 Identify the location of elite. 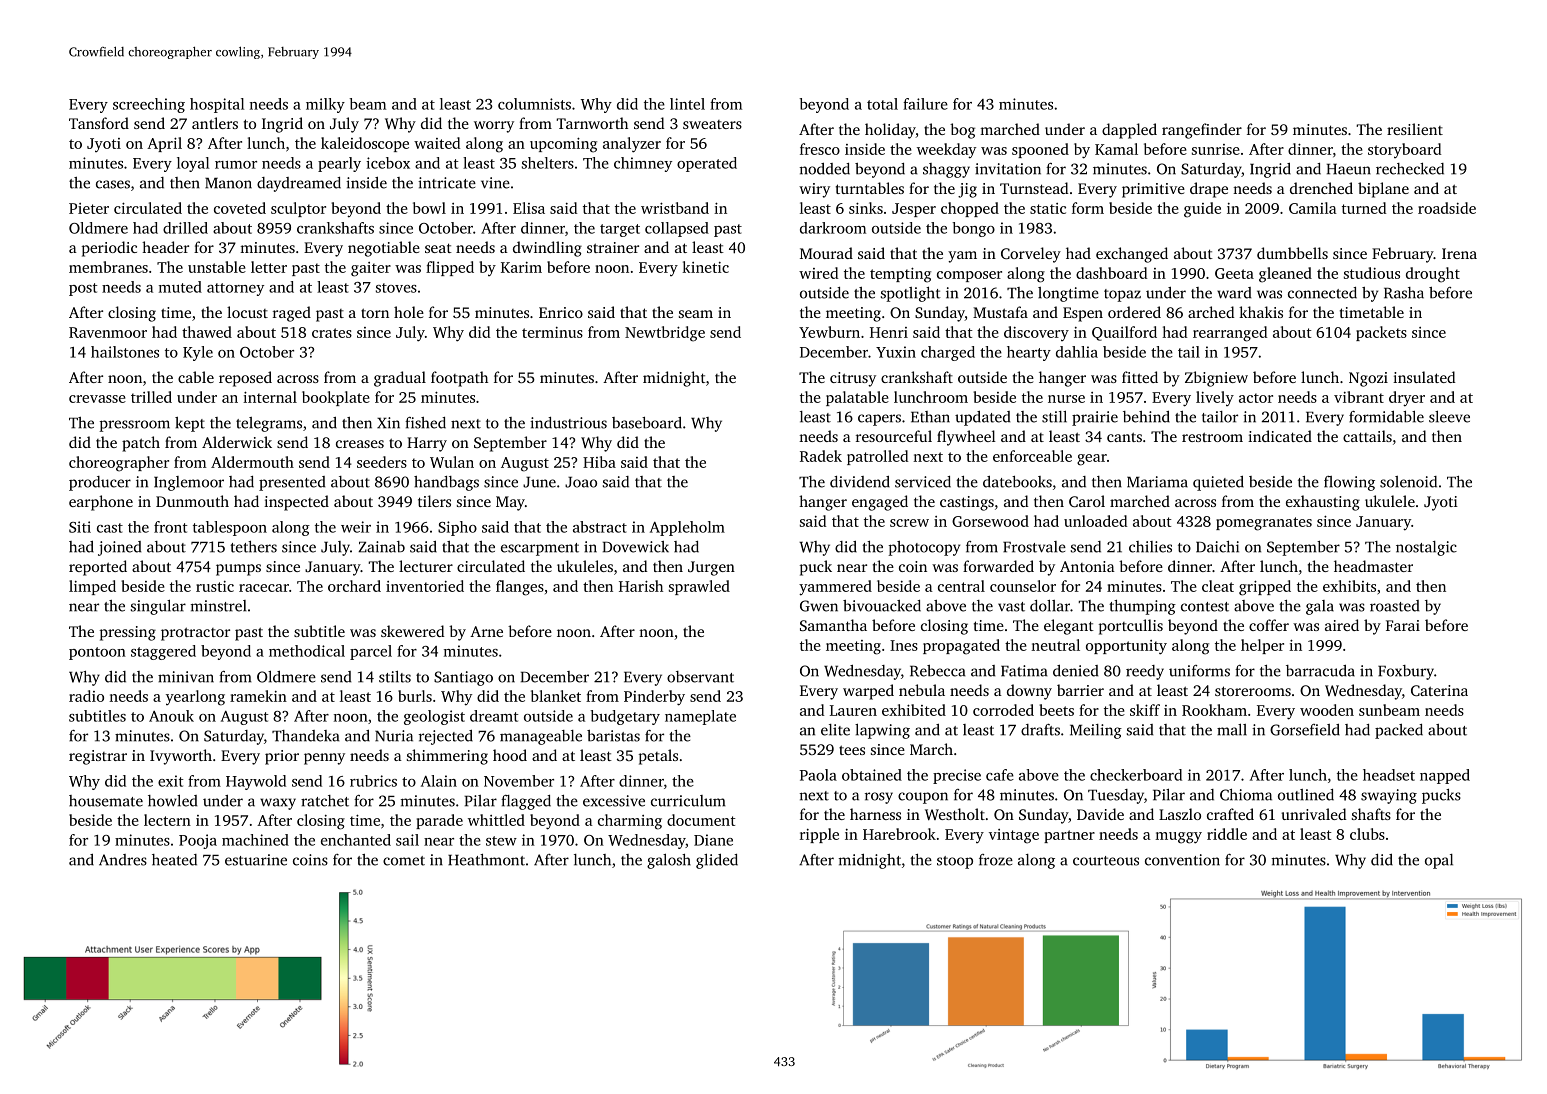
(835, 730).
